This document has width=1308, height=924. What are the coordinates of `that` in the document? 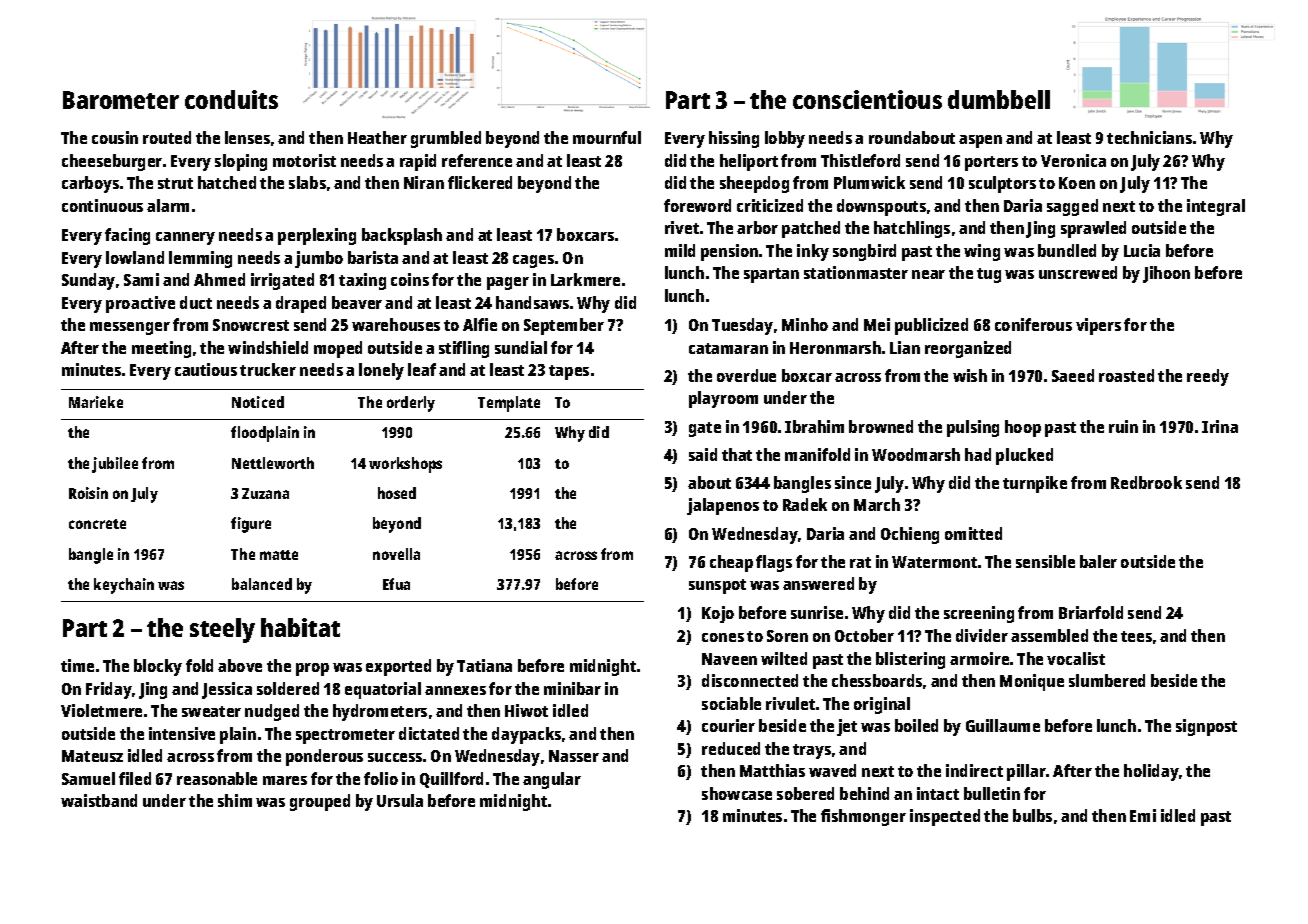 It's located at (737, 454).
